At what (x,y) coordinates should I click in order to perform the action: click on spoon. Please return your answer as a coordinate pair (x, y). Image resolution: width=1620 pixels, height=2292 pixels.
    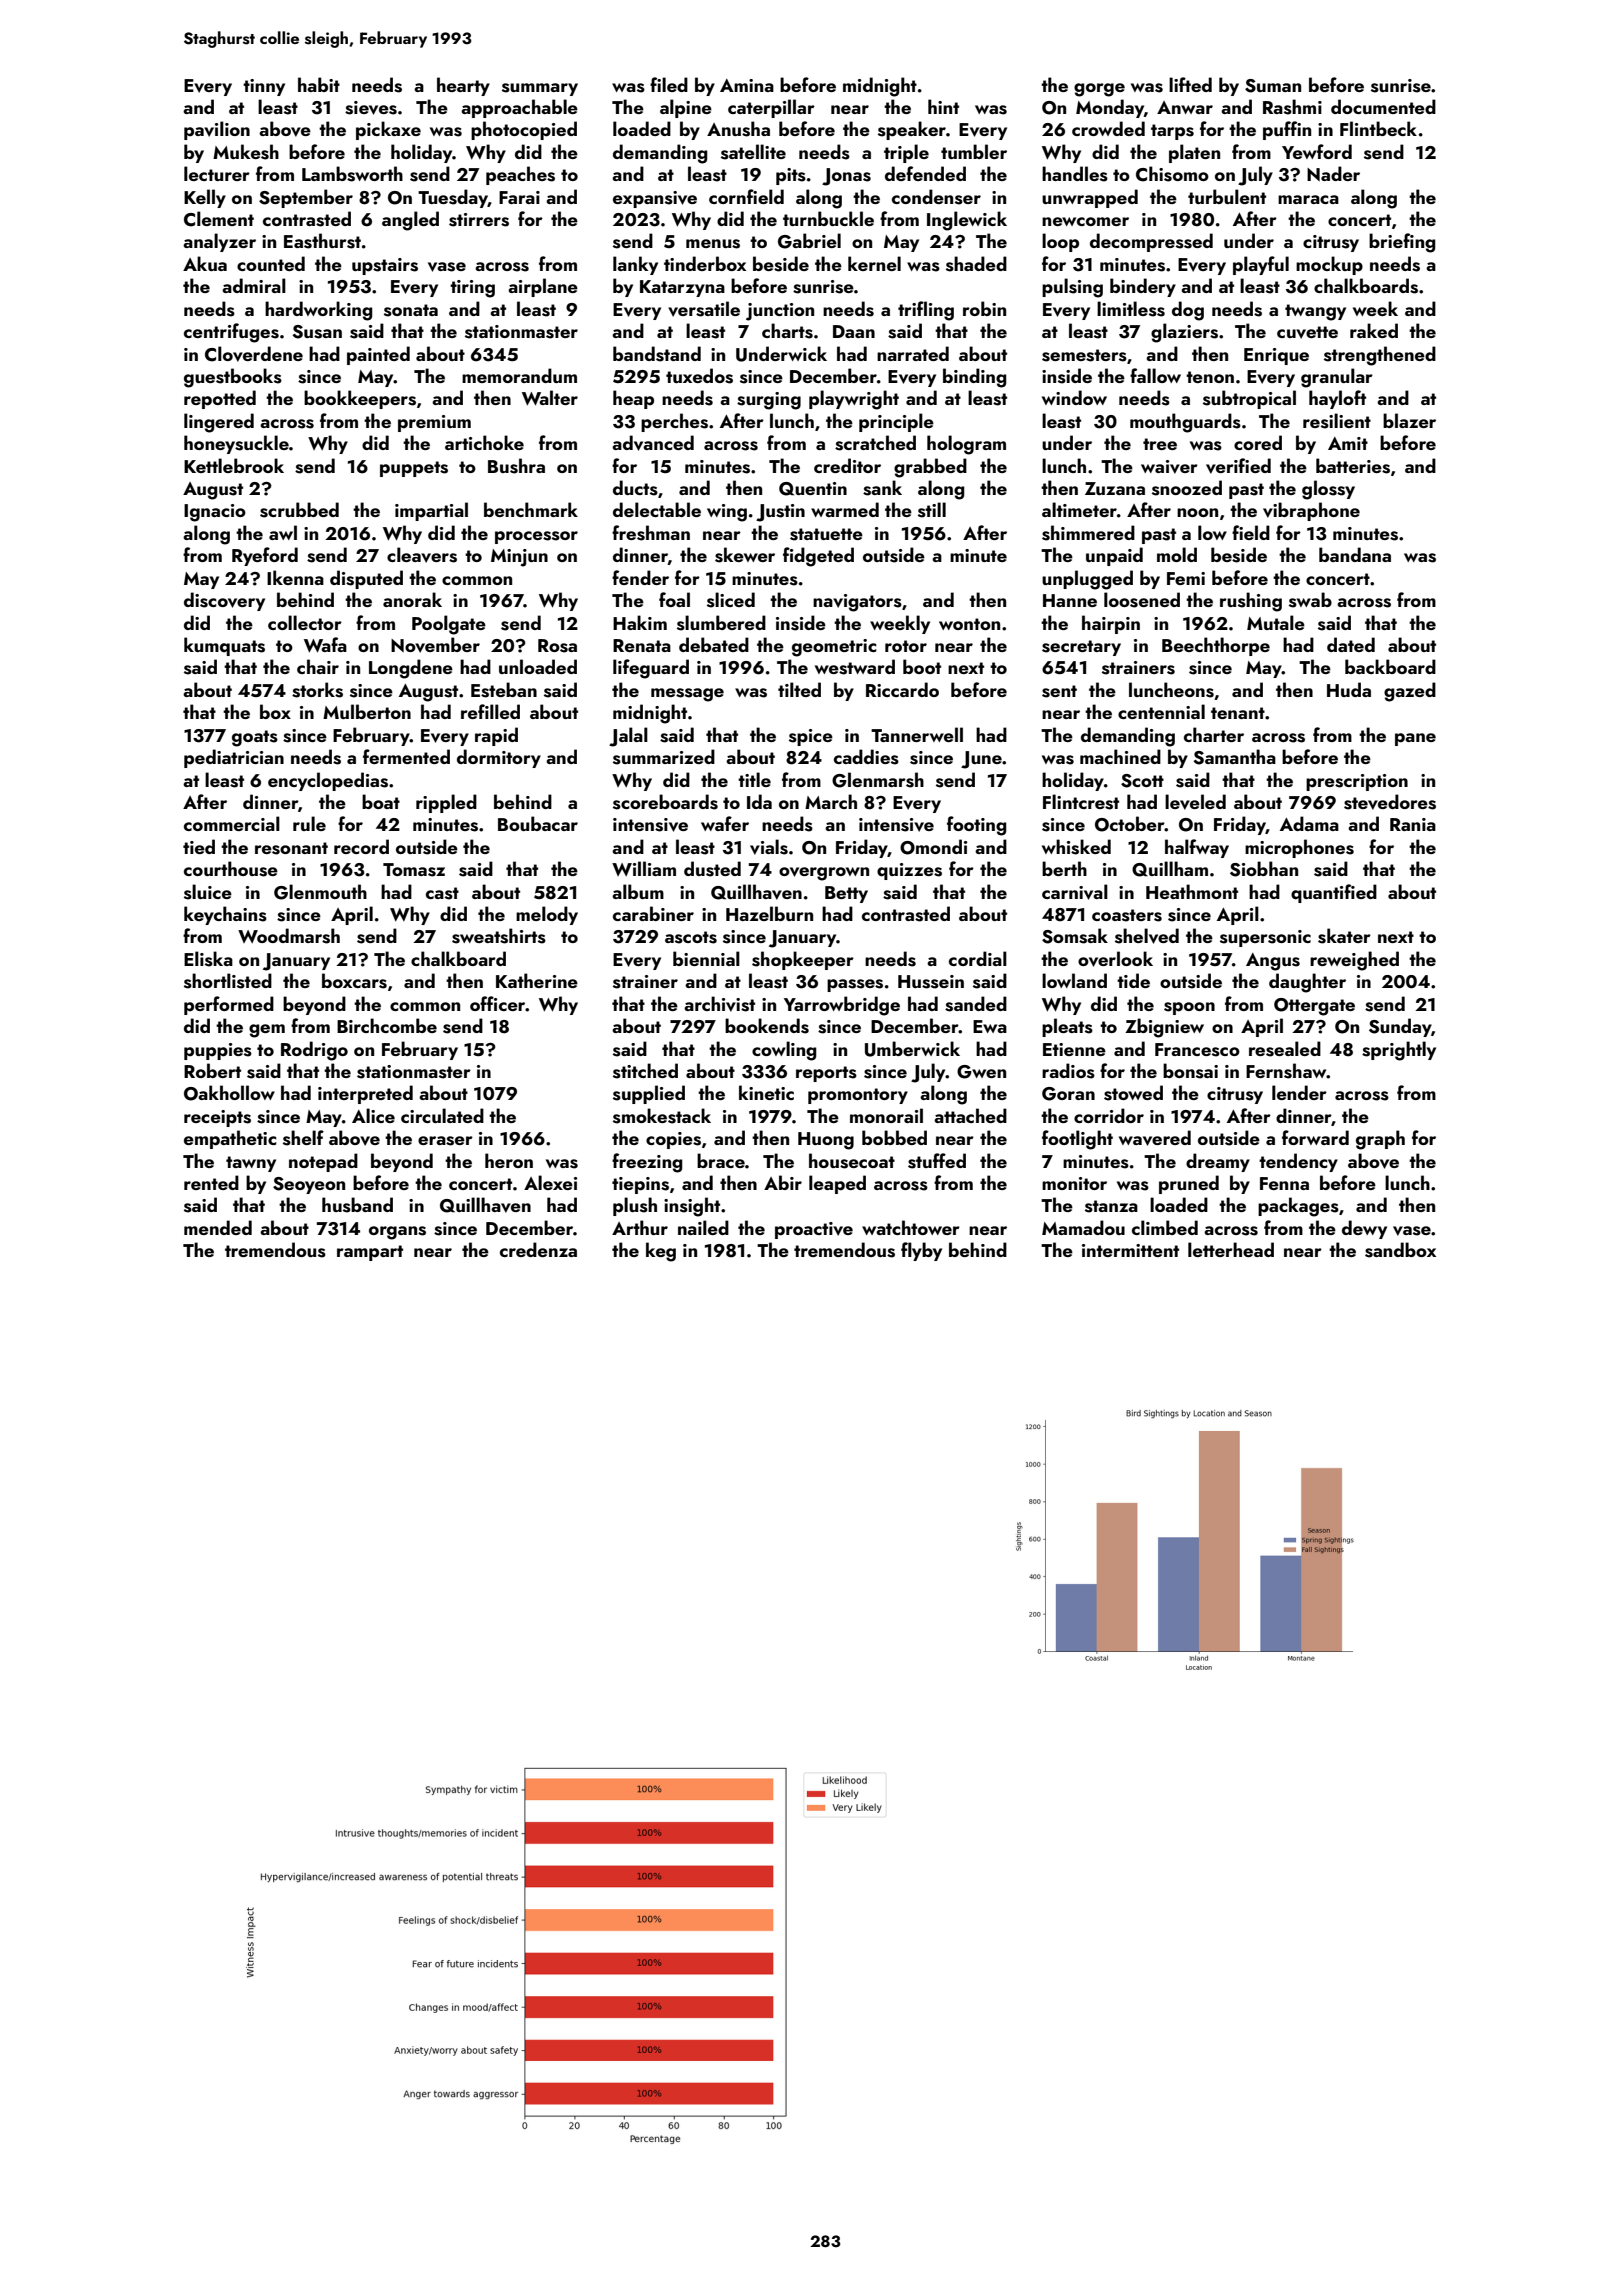
    Looking at the image, I should click on (1189, 1008).
